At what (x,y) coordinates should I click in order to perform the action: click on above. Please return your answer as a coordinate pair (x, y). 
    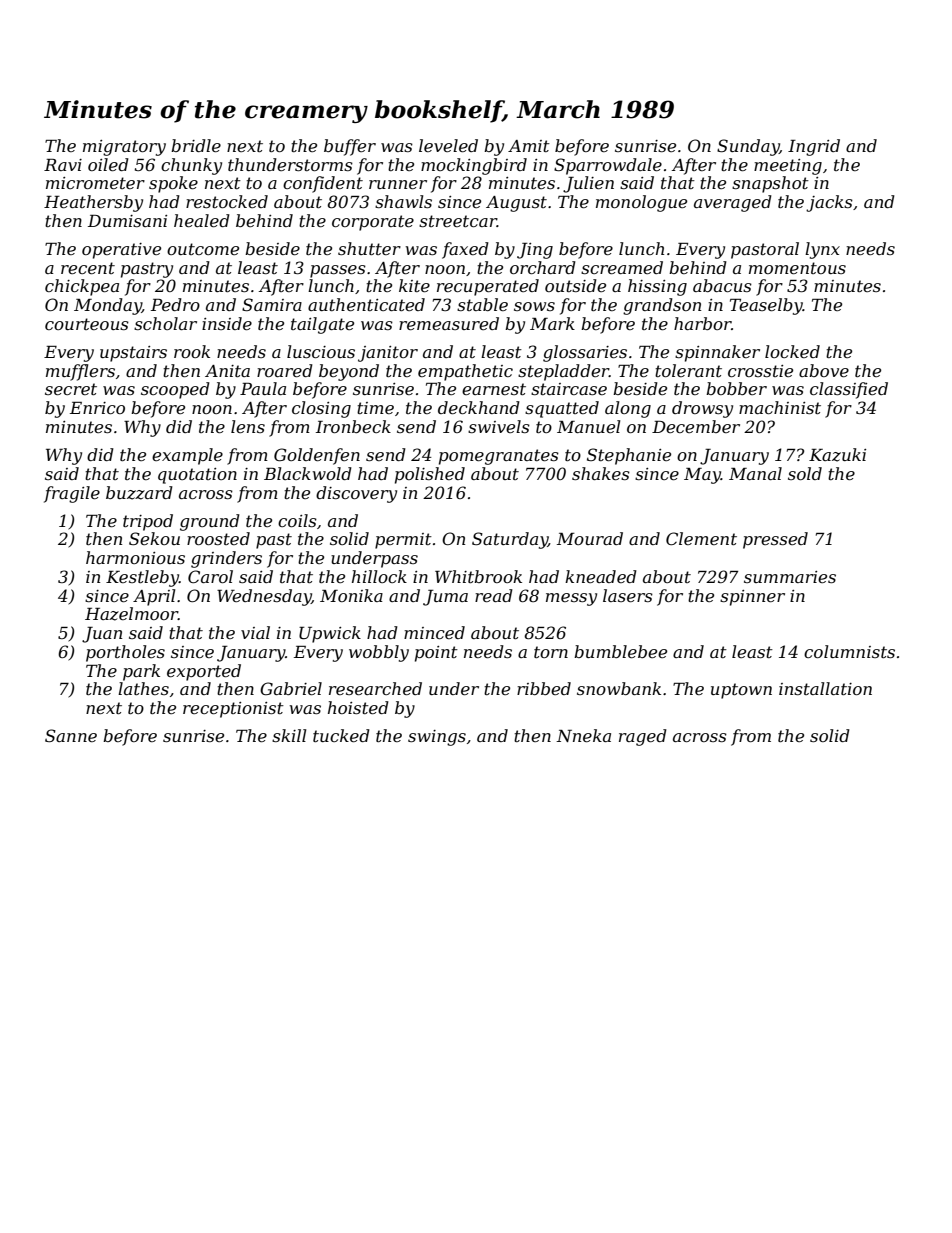
    Looking at the image, I should click on (824, 370).
